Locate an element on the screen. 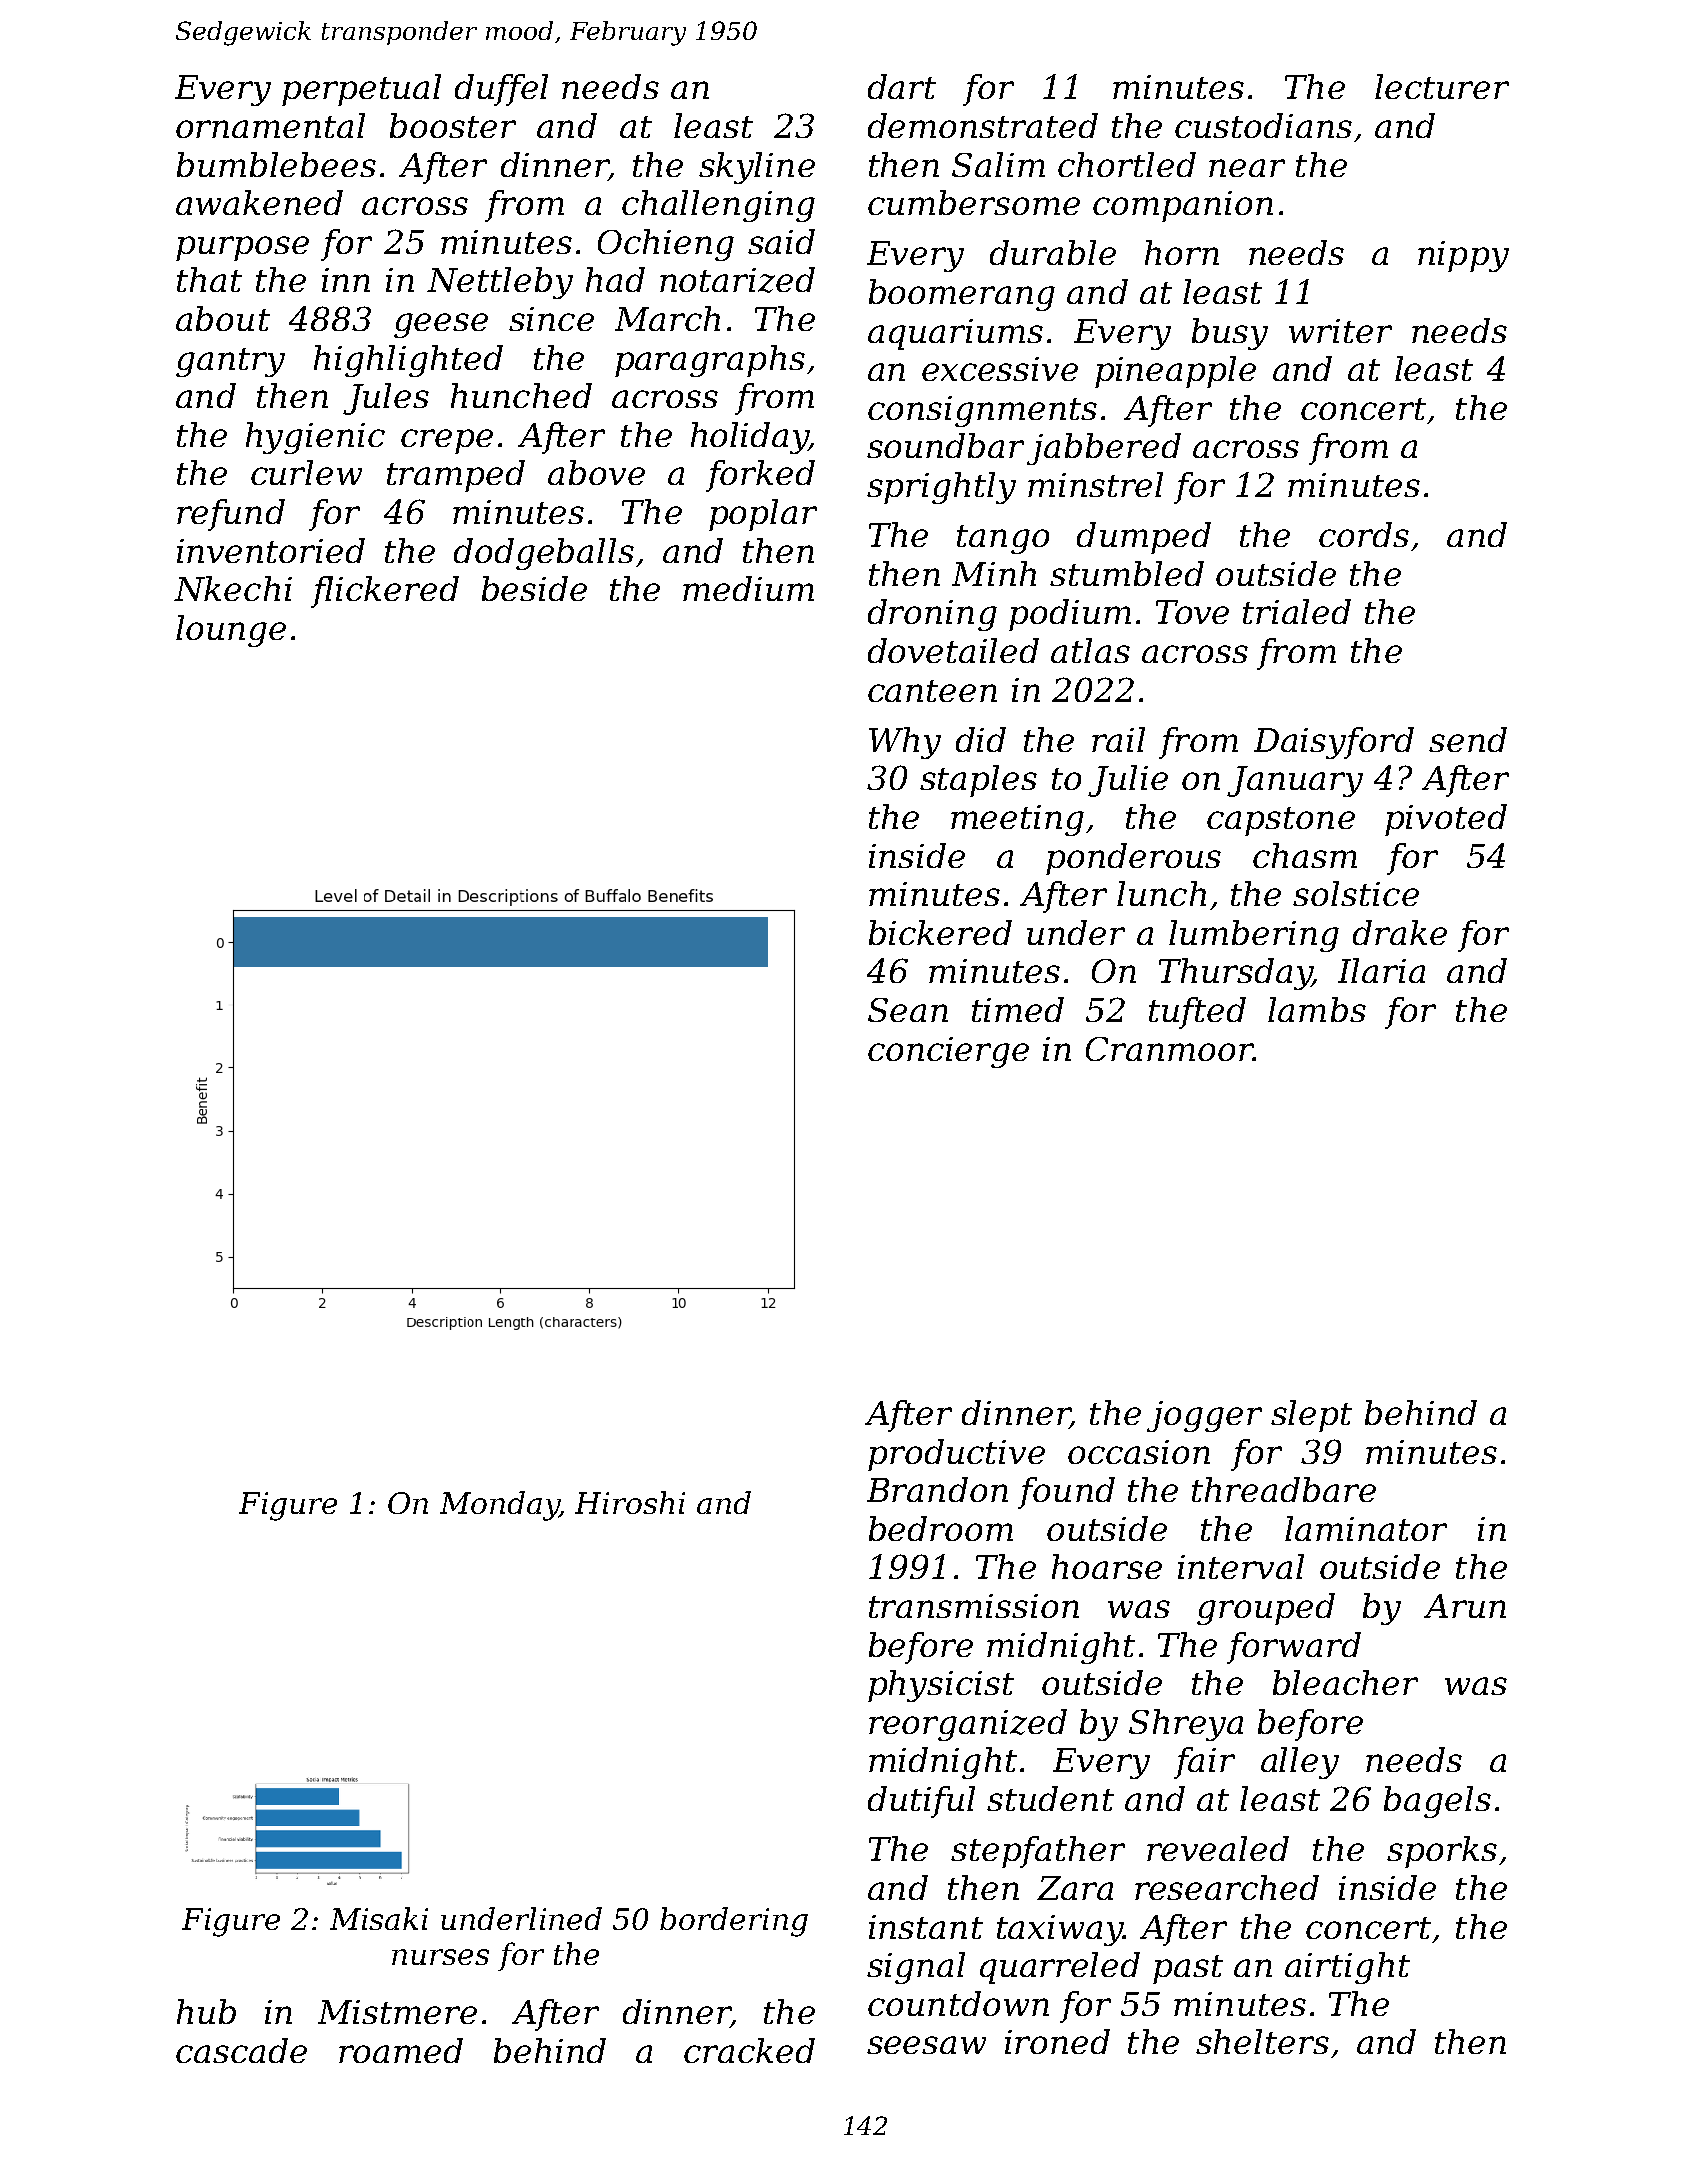  Ilaria is located at coordinates (1381, 970).
